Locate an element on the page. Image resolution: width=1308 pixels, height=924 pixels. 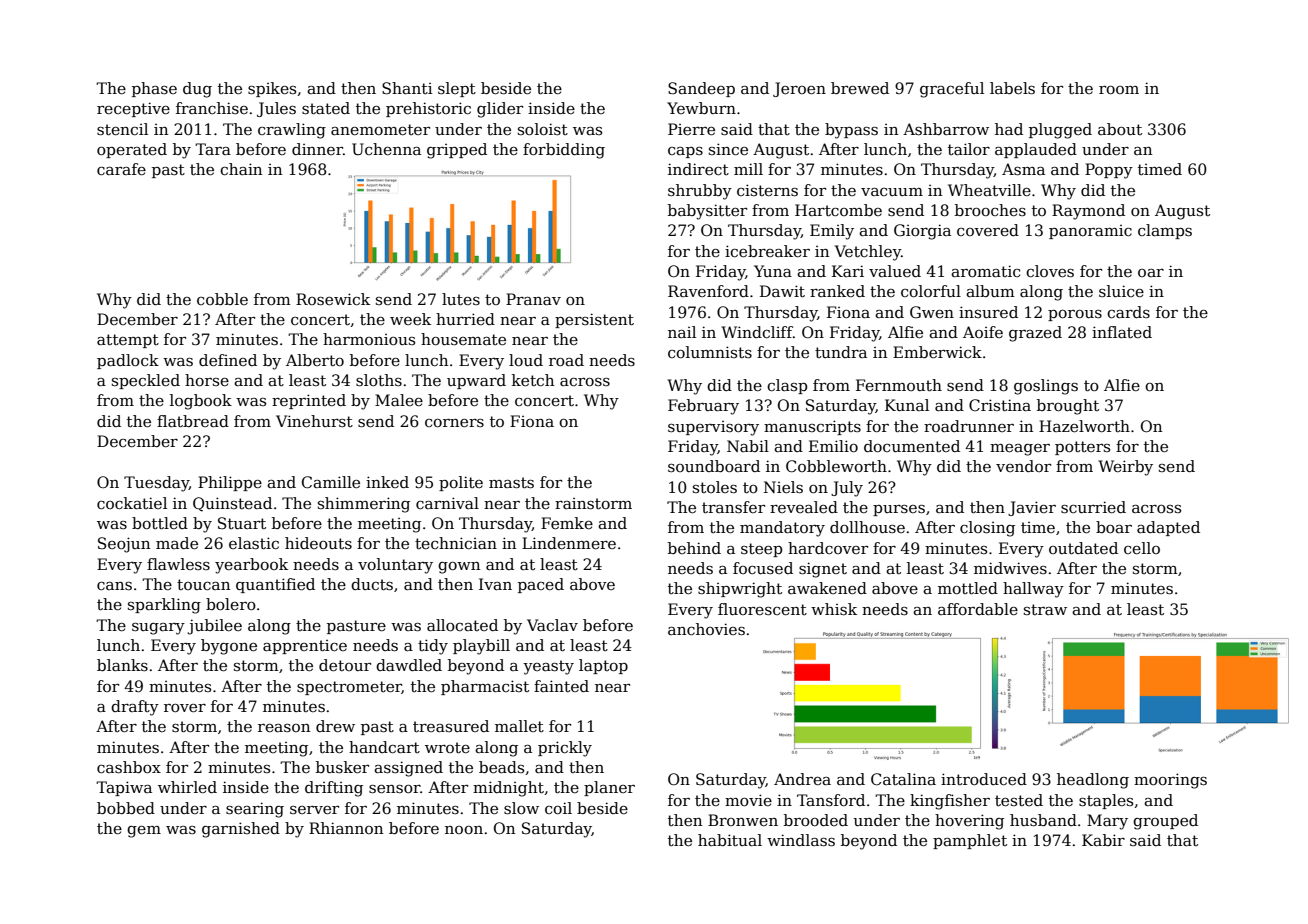
carafe is located at coordinates (121, 169).
